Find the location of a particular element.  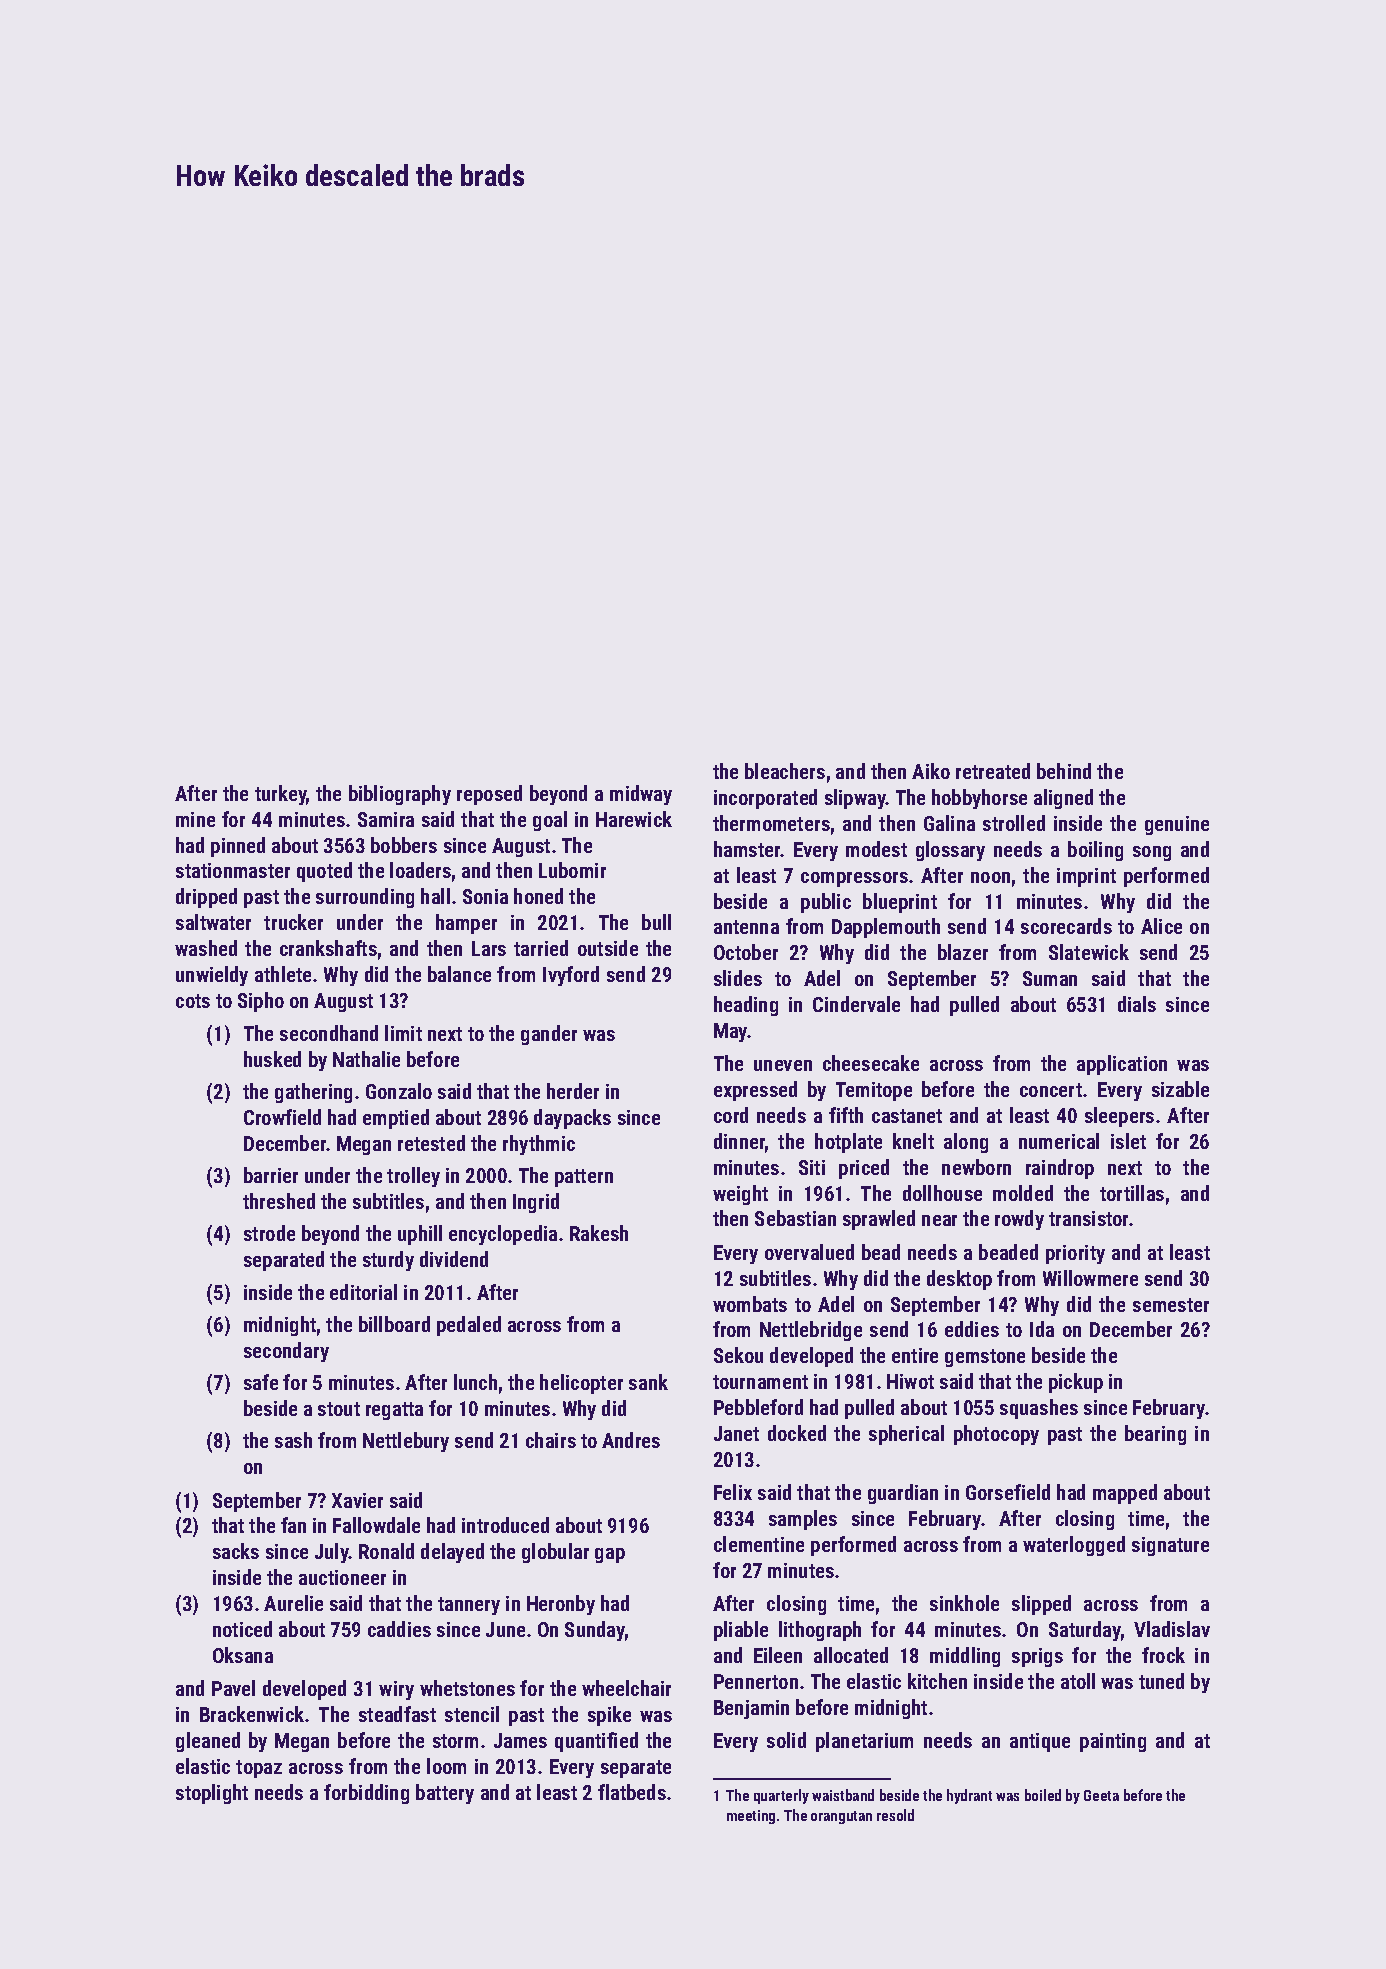

stationmaster is located at coordinates (233, 870).
